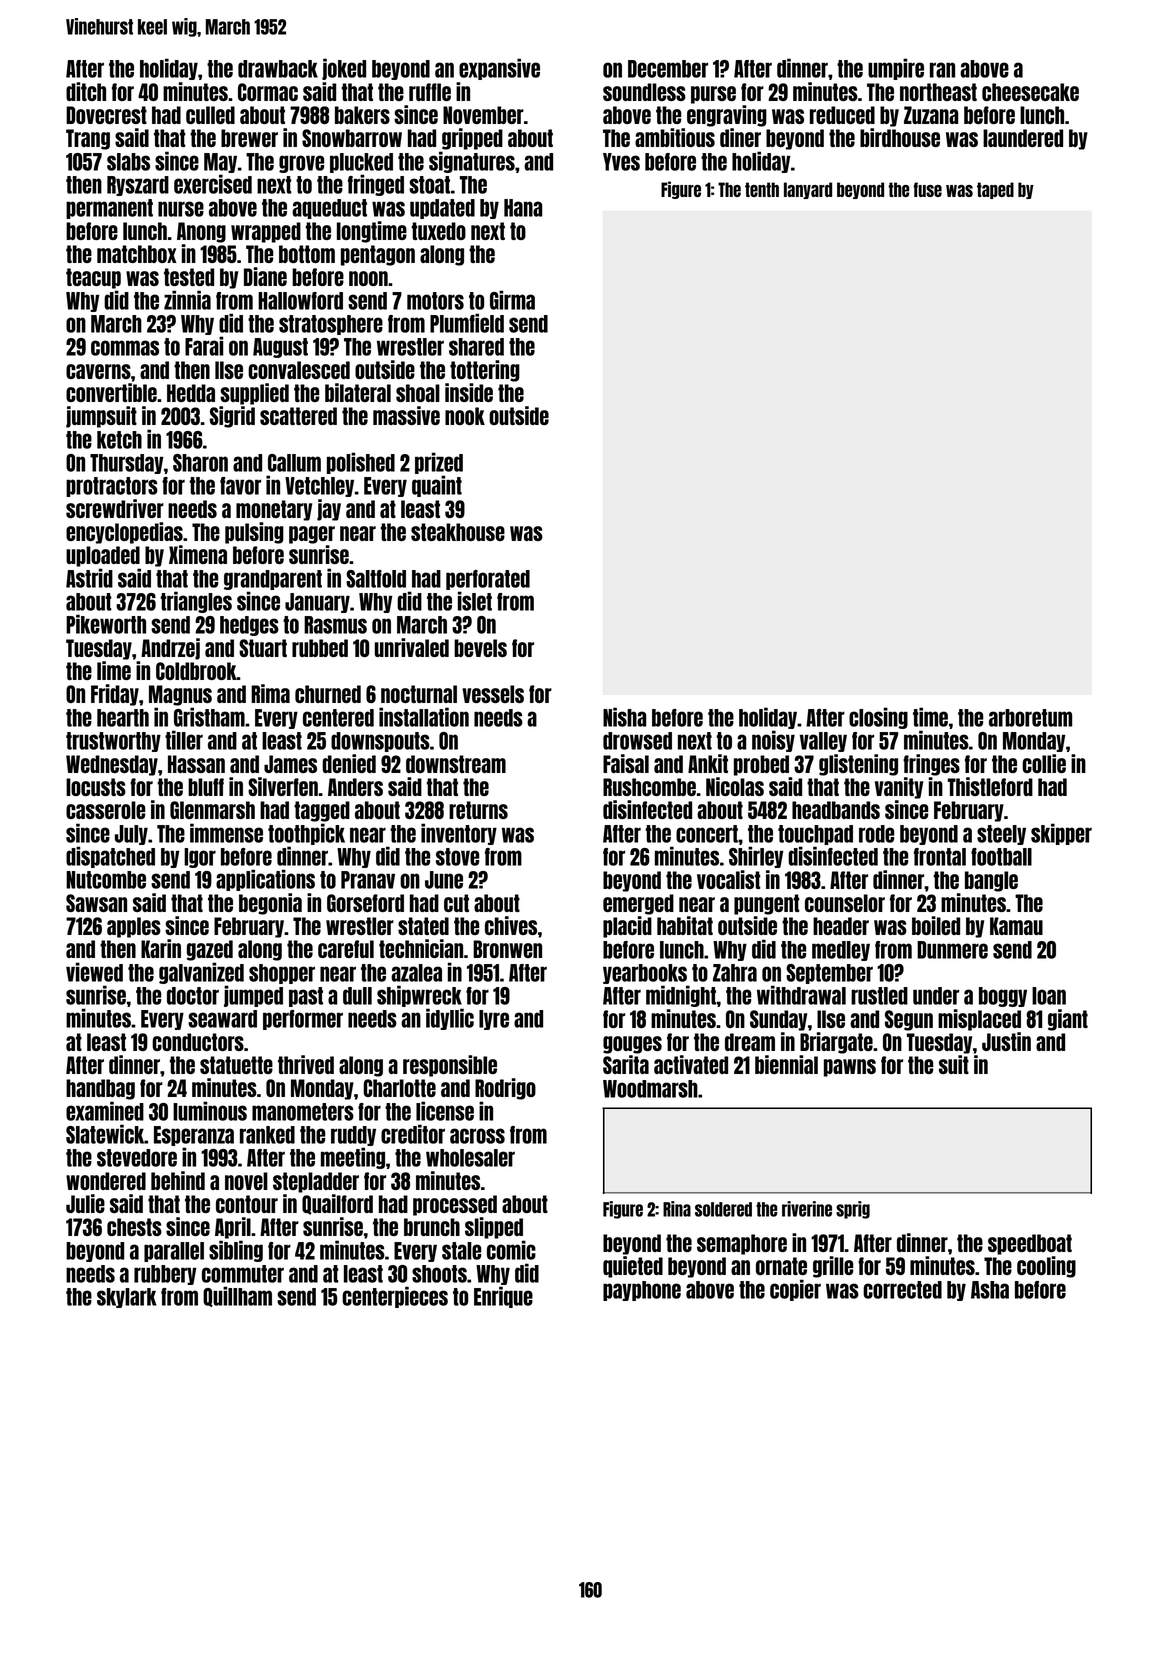 This screenshot has width=1158, height=1678. I want to click on cheesecake, so click(1030, 92).
